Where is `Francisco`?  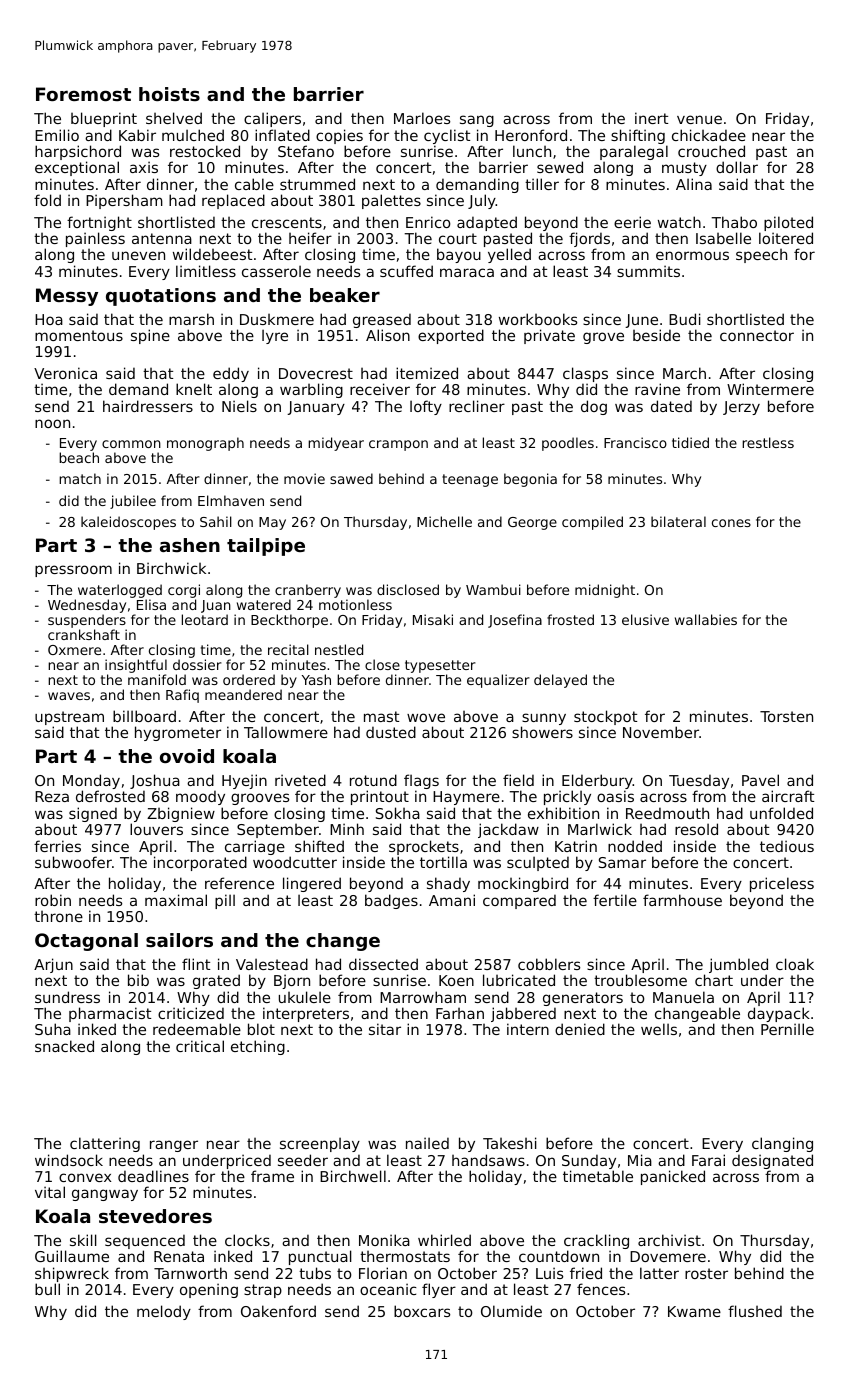 Francisco is located at coordinates (635, 442).
